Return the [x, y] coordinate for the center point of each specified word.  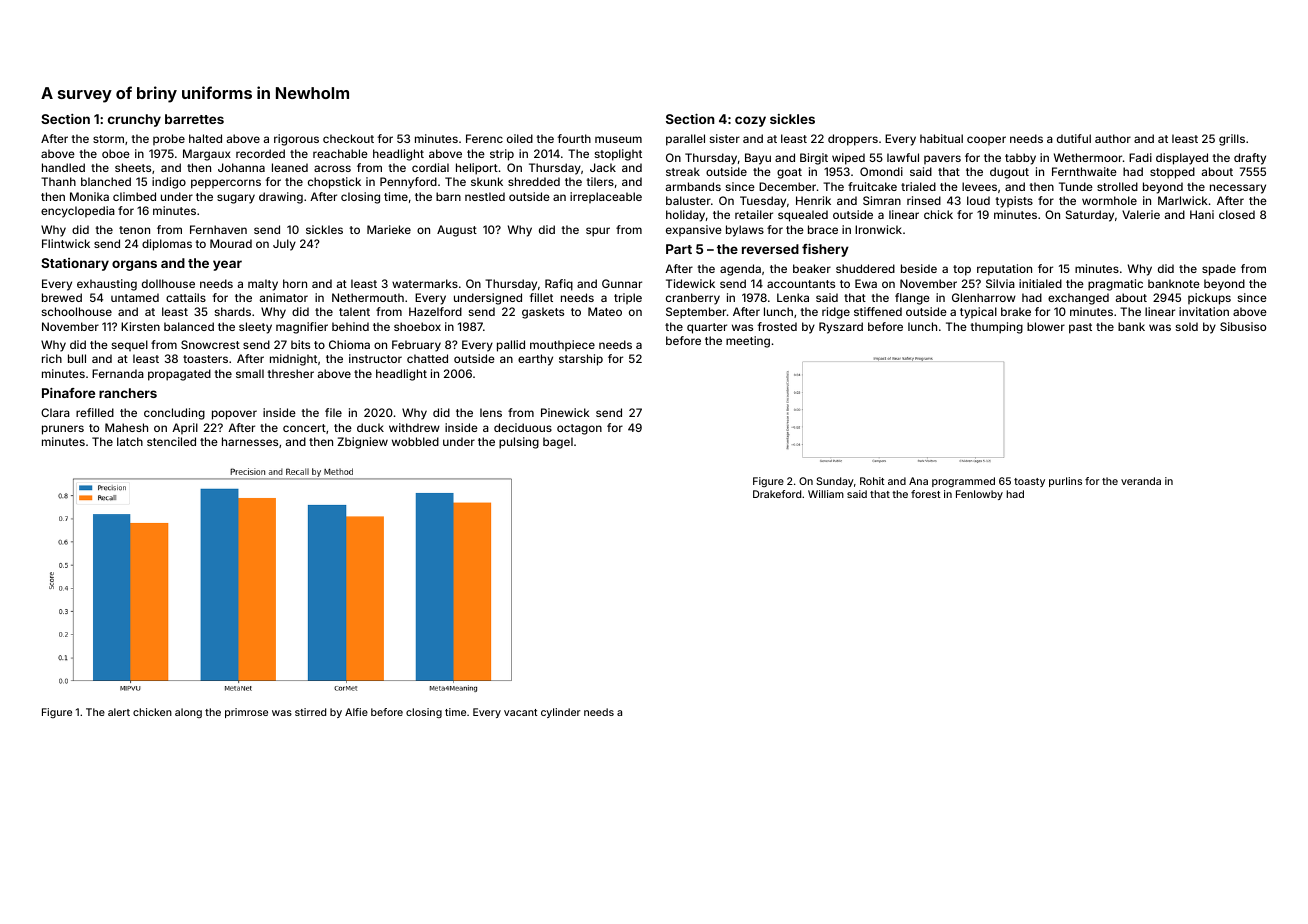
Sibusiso [1243, 326]
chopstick [334, 183]
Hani [1202, 214]
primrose [246, 713]
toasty [1029, 482]
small [250, 373]
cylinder [561, 713]
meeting [748, 342]
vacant [520, 712]
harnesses [250, 441]
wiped [848, 159]
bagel [558, 443]
